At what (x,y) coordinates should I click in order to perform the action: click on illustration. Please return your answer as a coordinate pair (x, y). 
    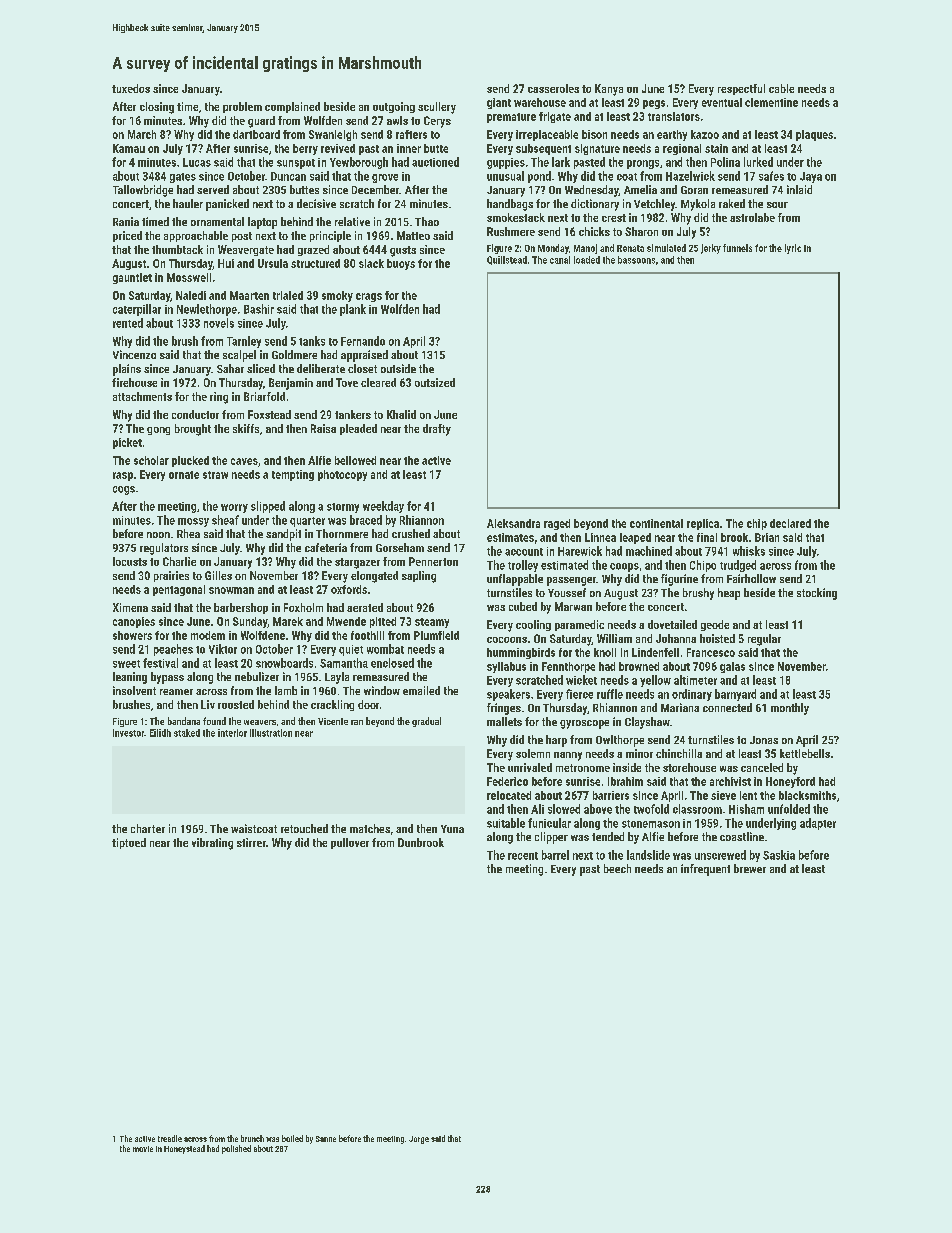
    Looking at the image, I should click on (271, 733).
